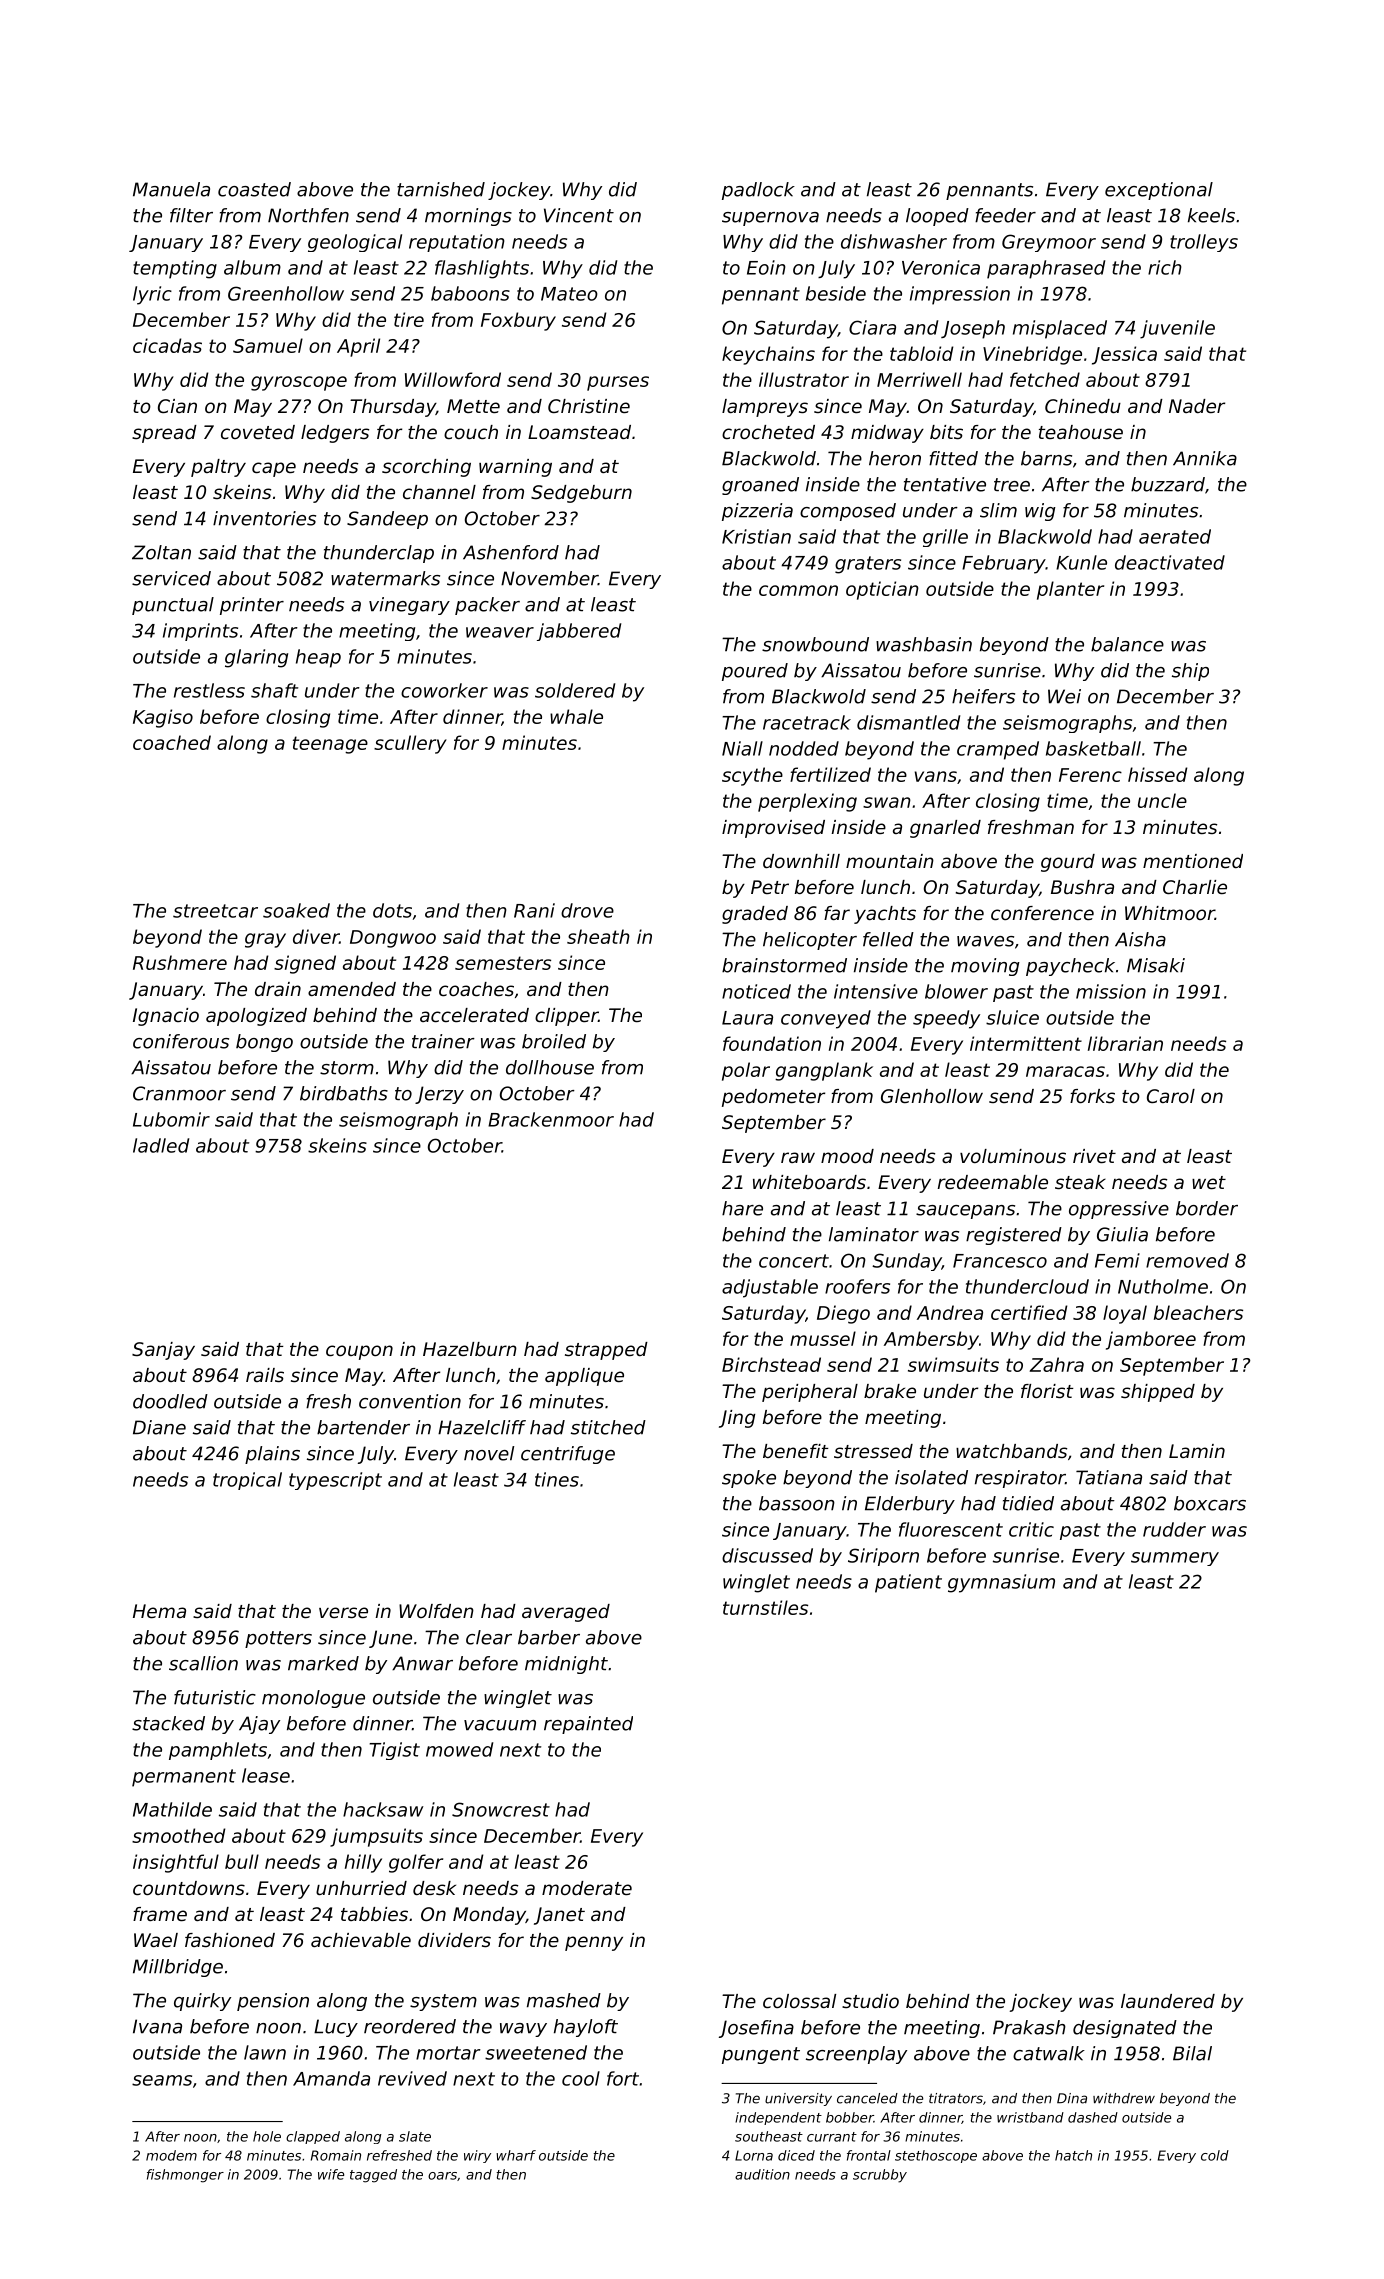  What do you see at coordinates (1125, 2029) in the screenshot?
I see `designated` at bounding box center [1125, 2029].
